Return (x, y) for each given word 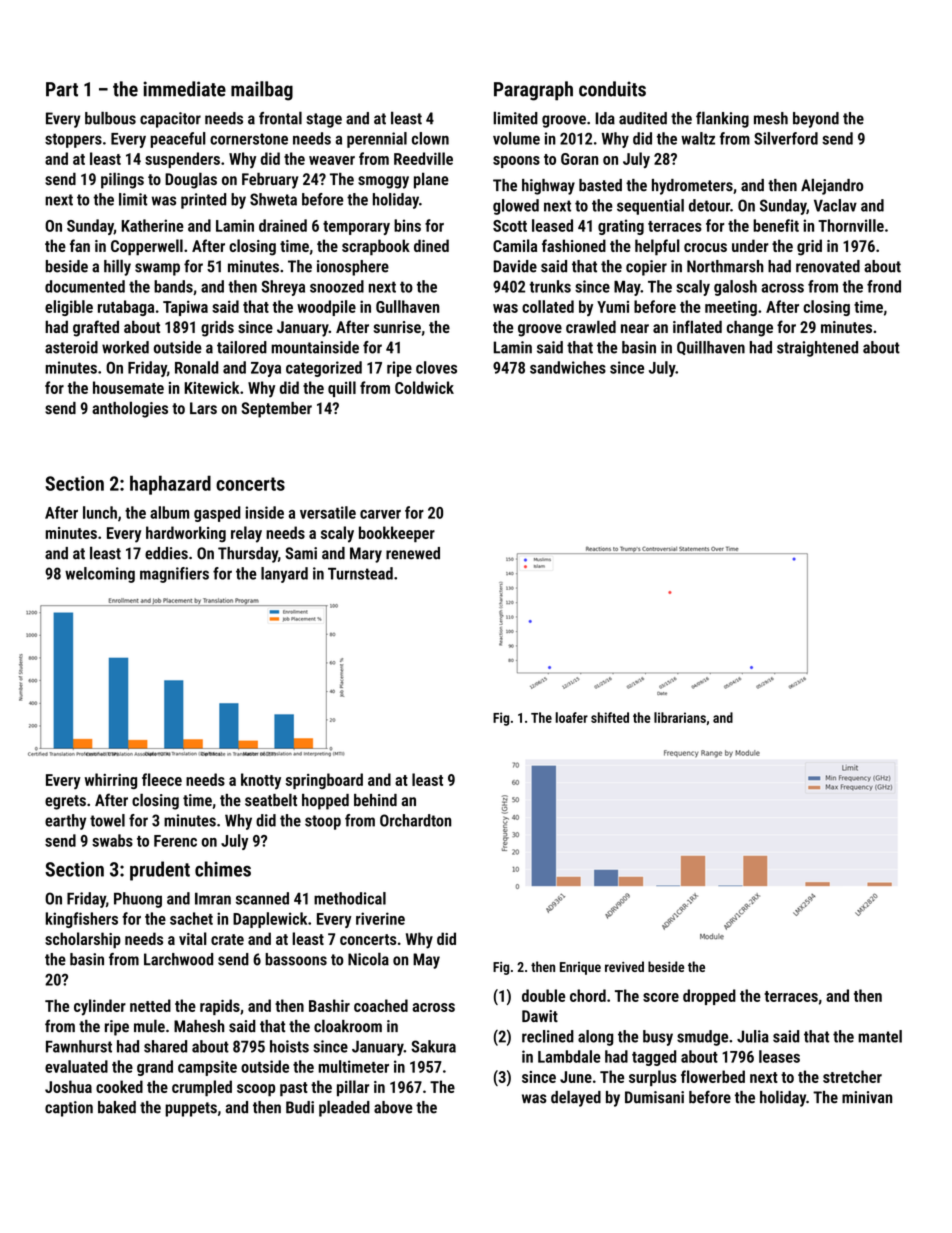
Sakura (433, 1046)
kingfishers (82, 920)
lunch (100, 512)
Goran (579, 159)
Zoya (266, 369)
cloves (436, 367)
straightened (817, 349)
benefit (776, 225)
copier (646, 268)
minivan (867, 1097)
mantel (880, 1036)
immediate (184, 89)
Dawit (540, 1016)
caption (69, 1109)
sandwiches (568, 367)
